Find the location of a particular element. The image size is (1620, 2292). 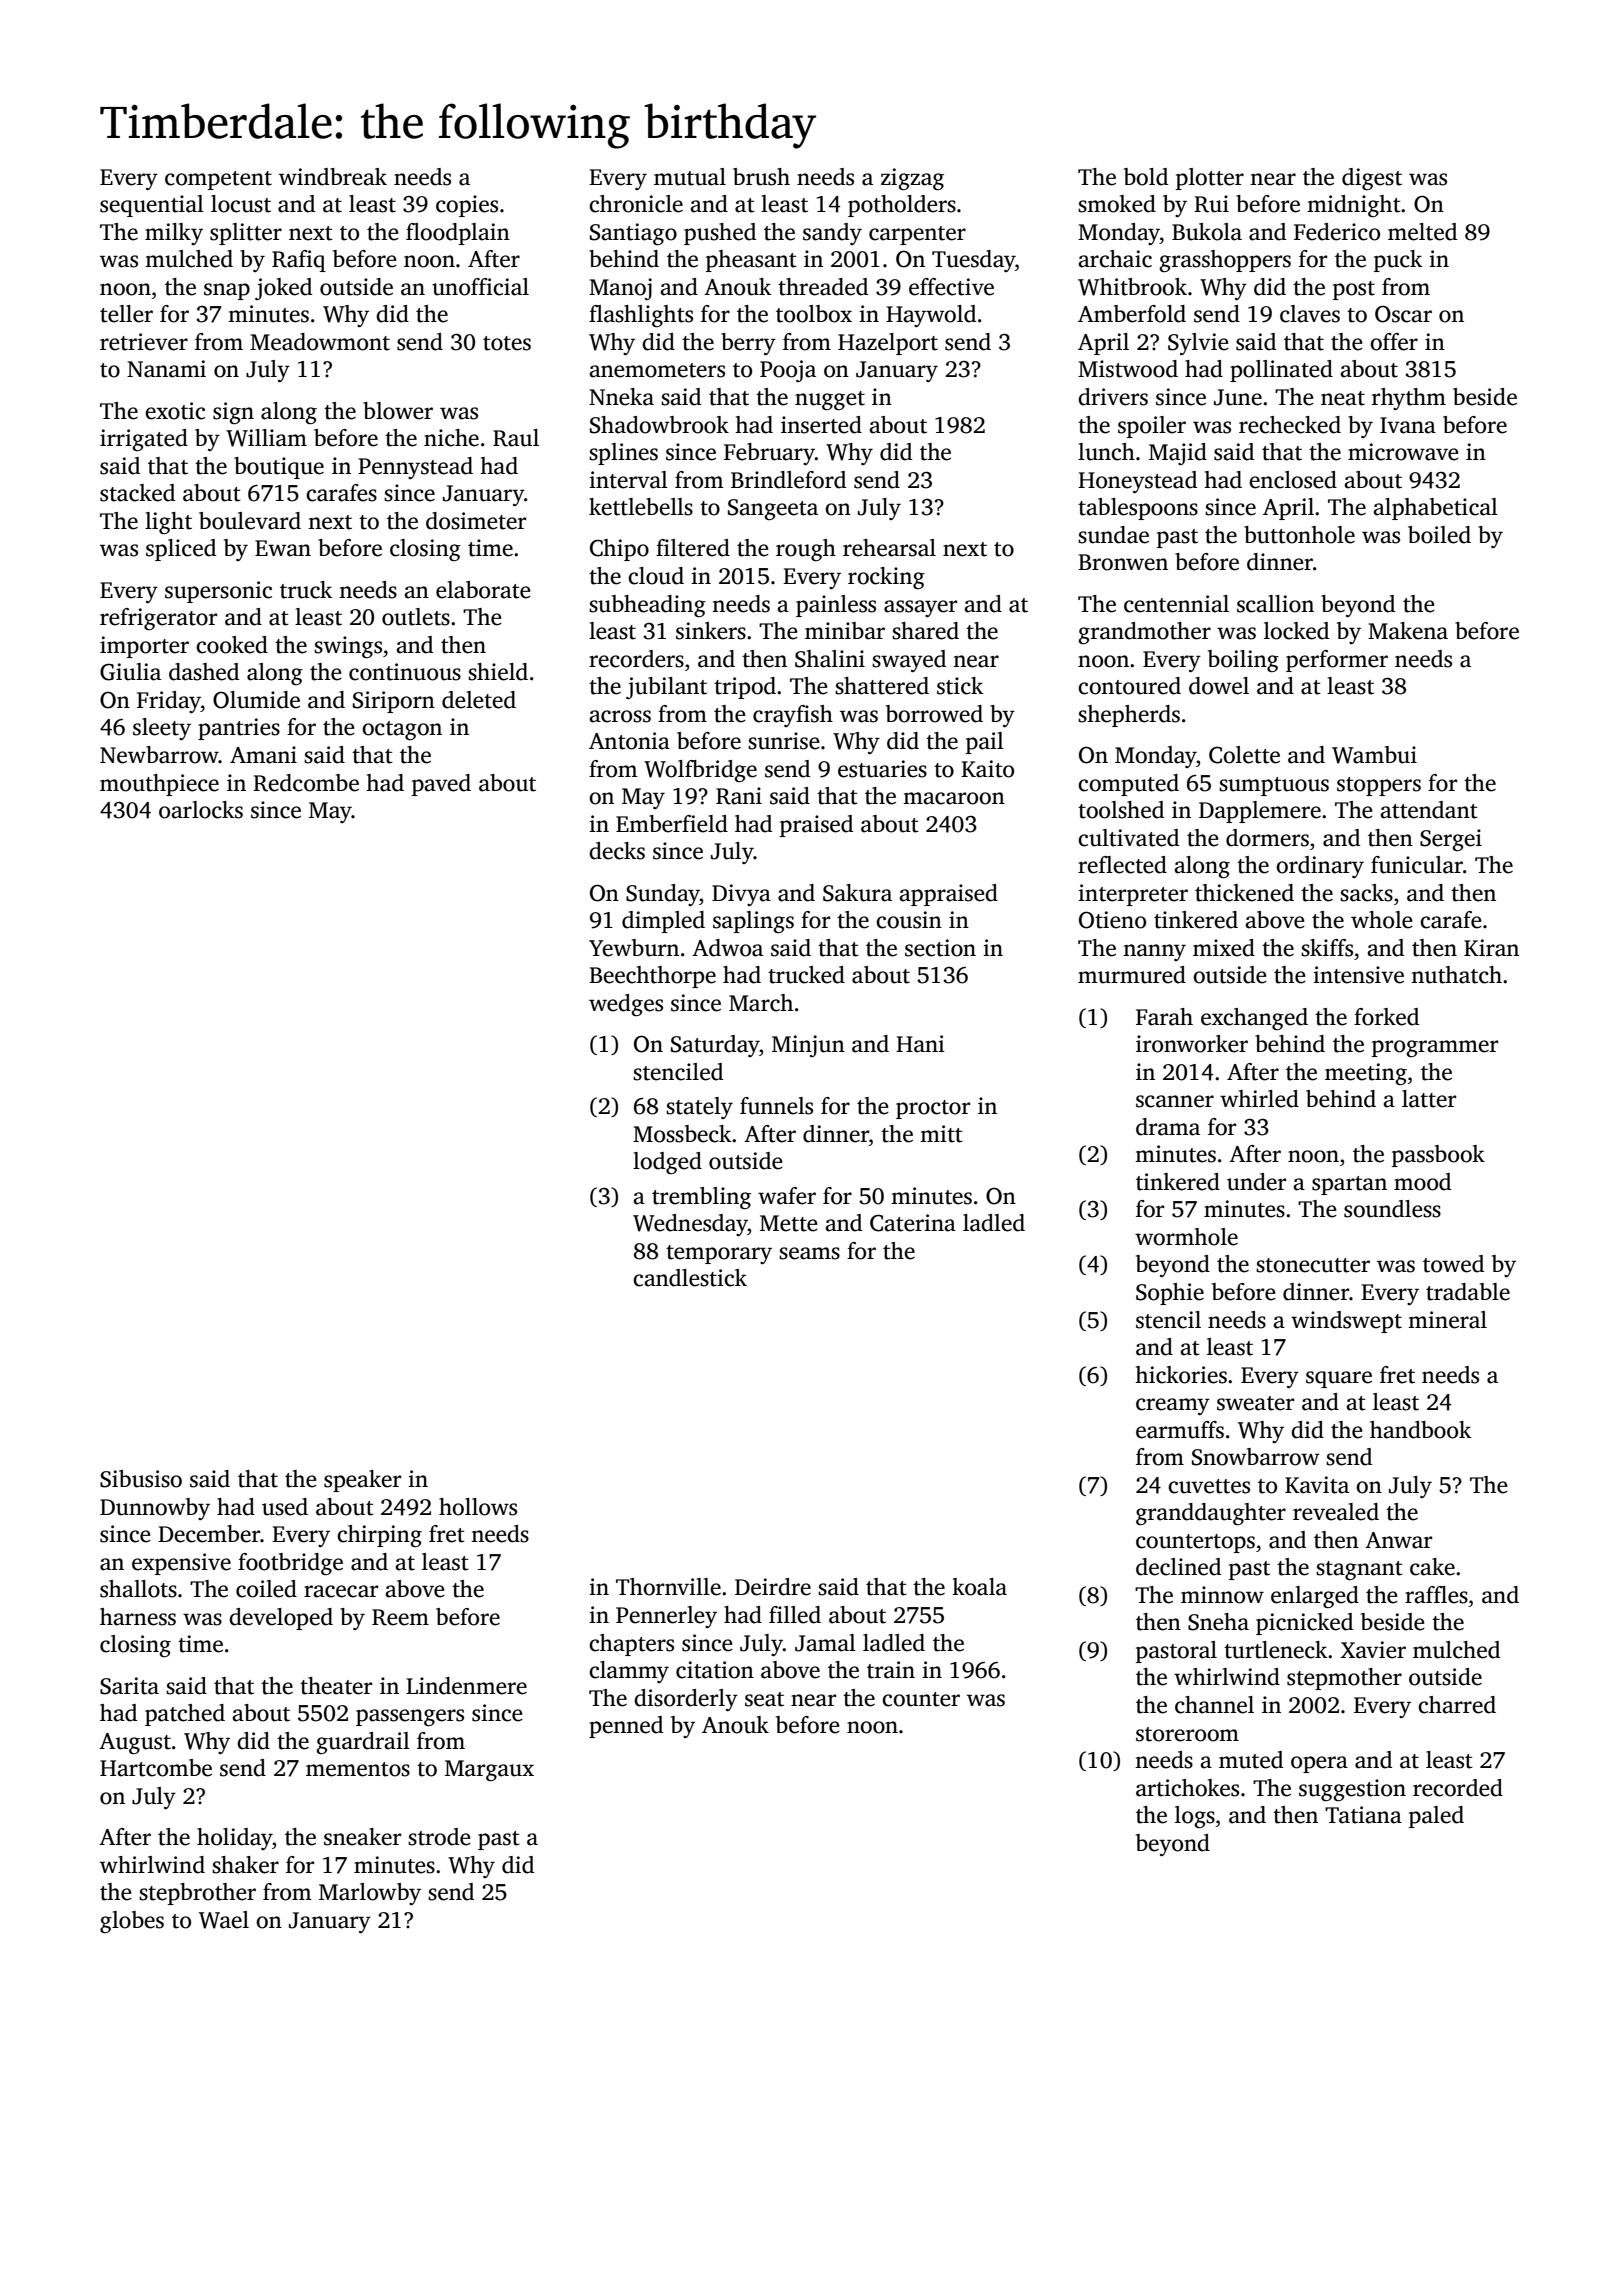

pollinated is located at coordinates (1281, 371).
